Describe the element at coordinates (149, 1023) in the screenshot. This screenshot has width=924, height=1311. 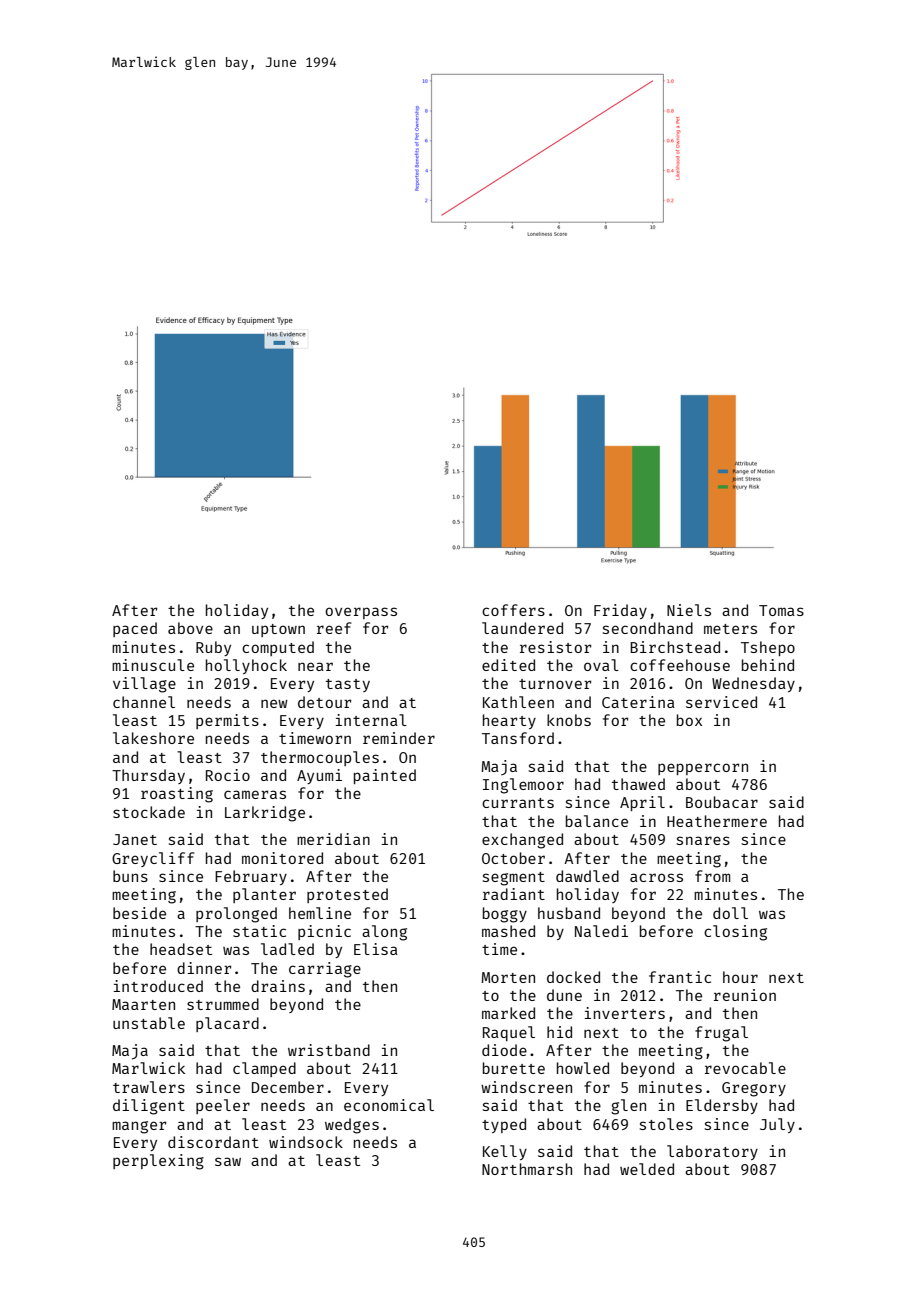
I see `unstable` at that location.
